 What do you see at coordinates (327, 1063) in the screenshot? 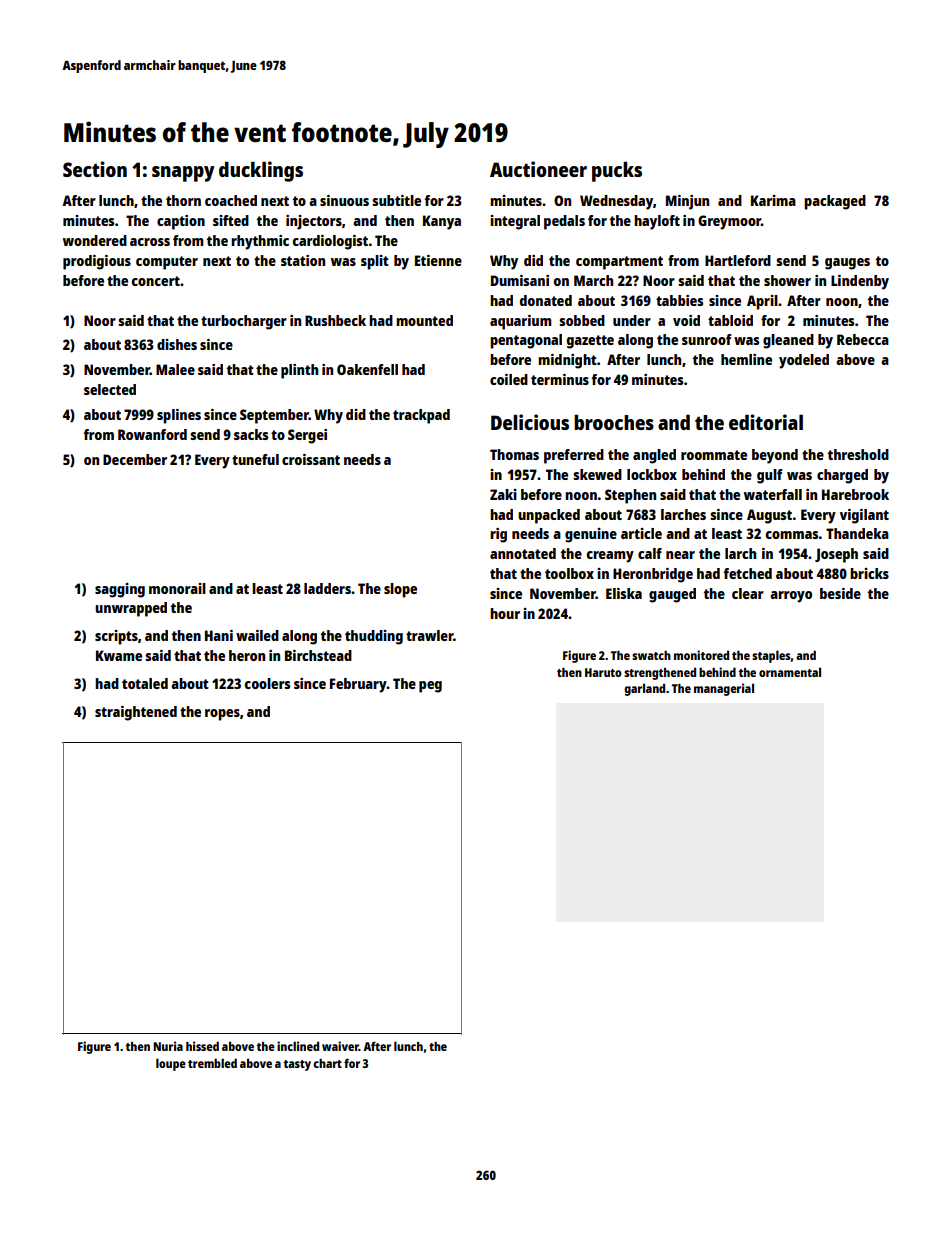
I see `chart` at bounding box center [327, 1063].
